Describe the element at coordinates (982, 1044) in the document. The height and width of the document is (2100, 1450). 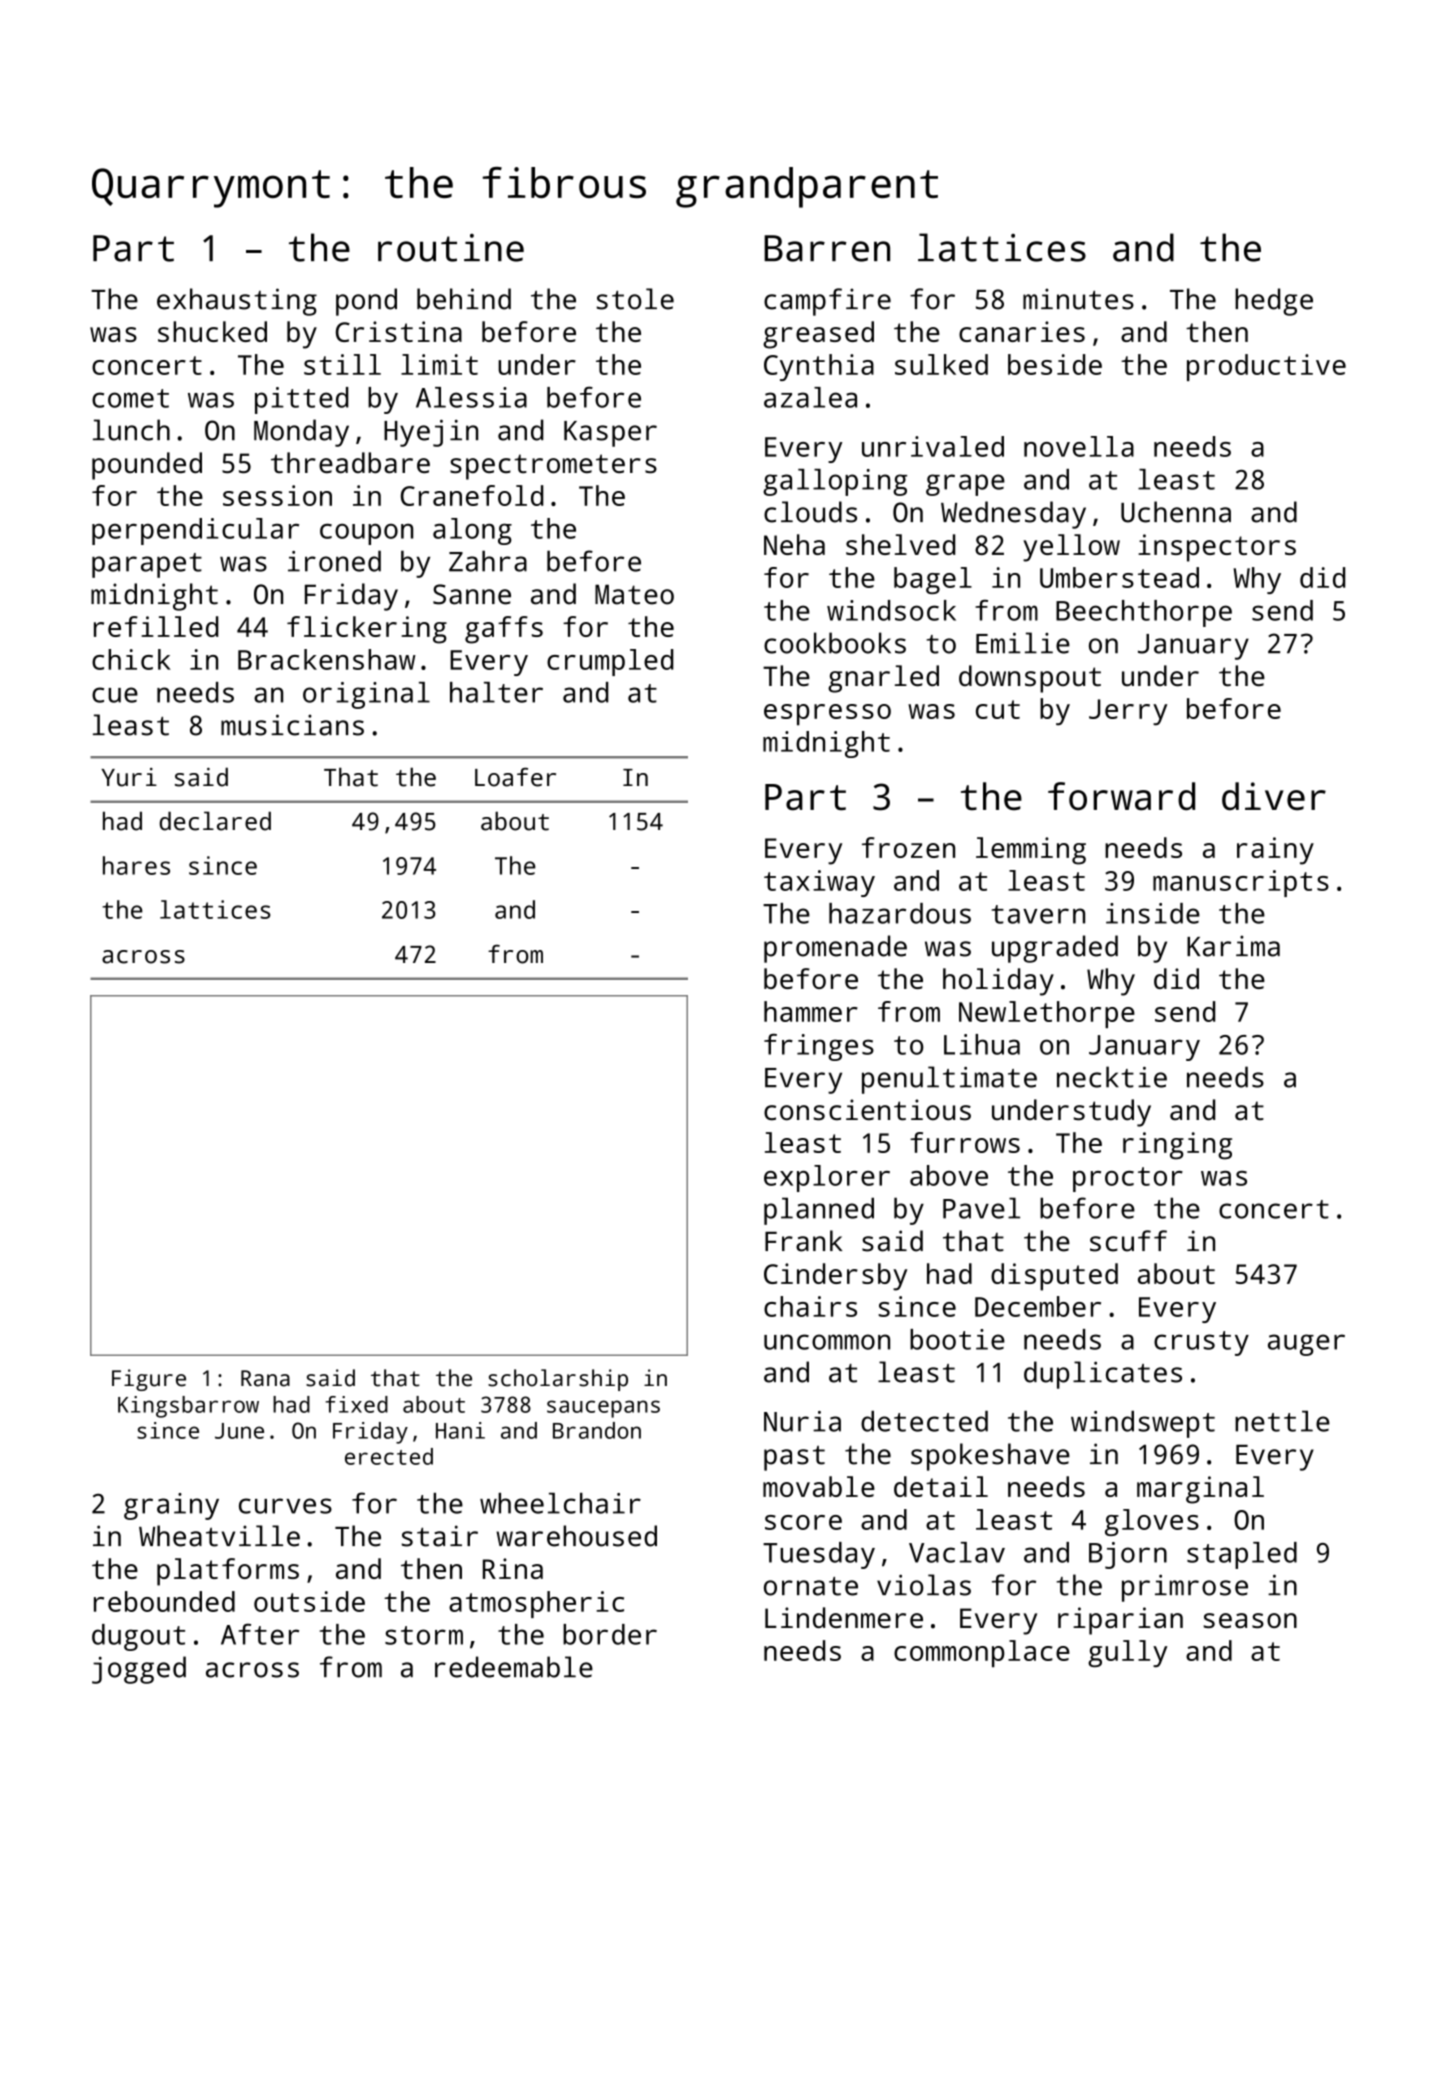
I see `Lihua` at that location.
